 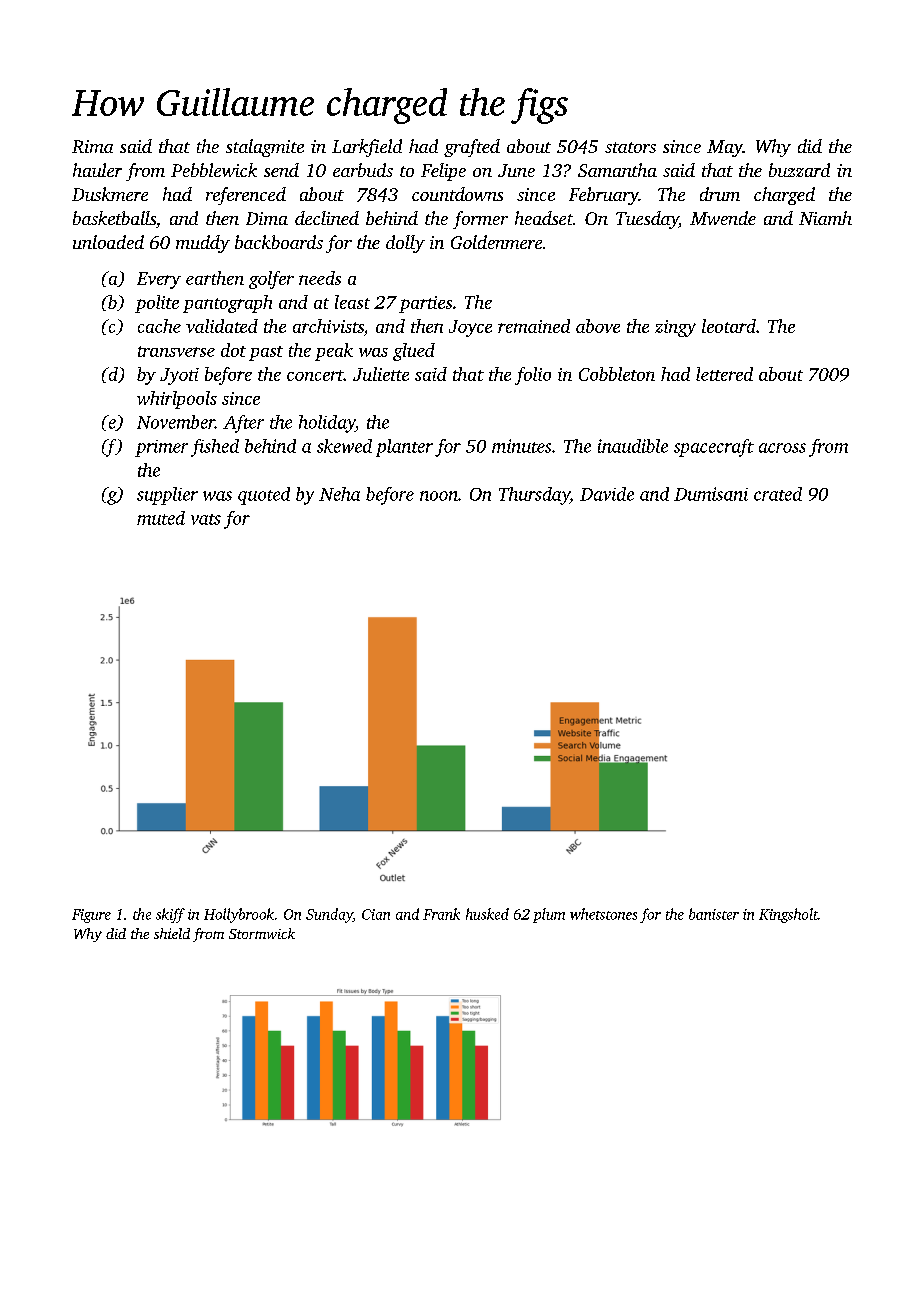 I want to click on whetstones, so click(x=603, y=914).
